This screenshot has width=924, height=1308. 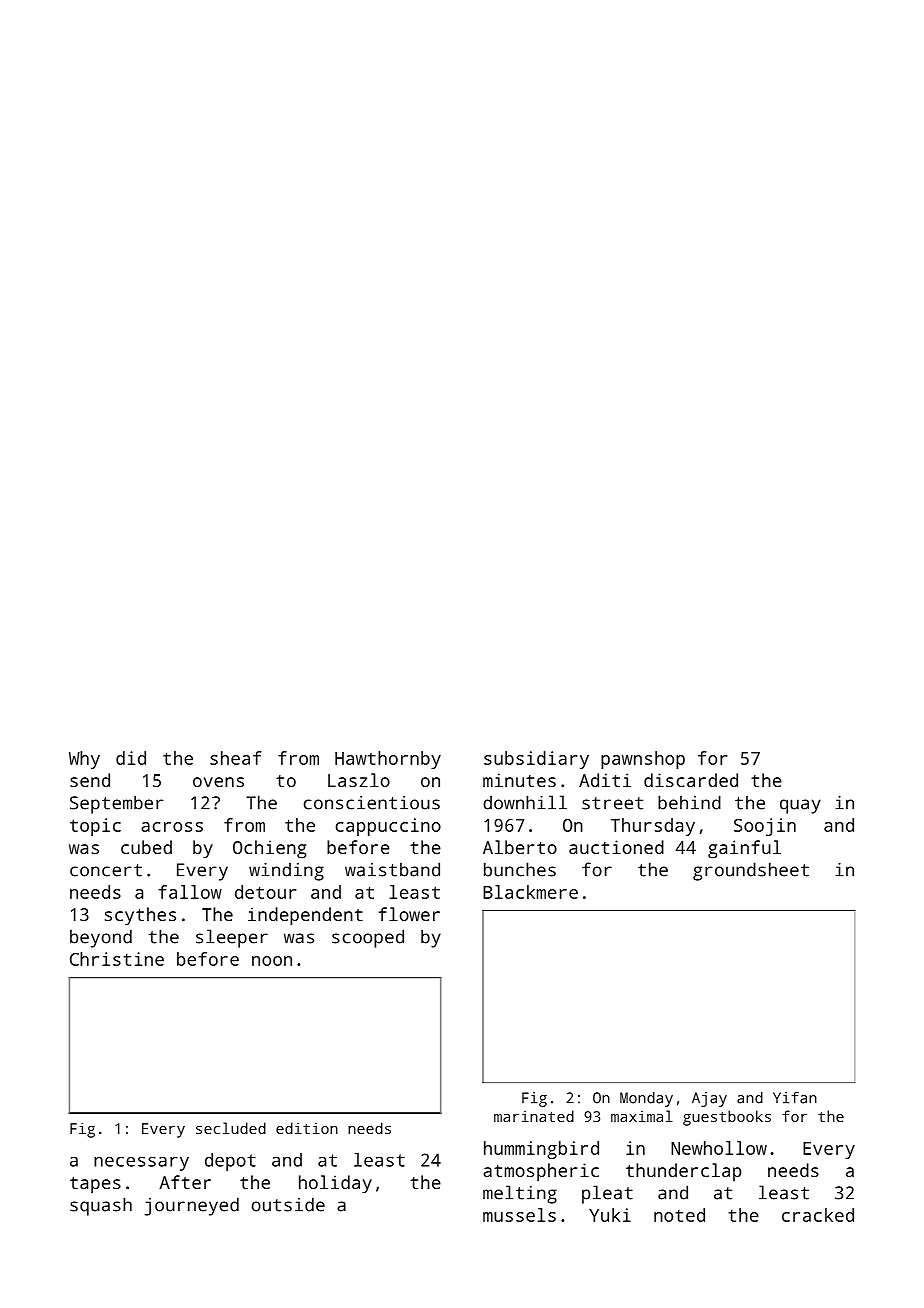 I want to click on squash, so click(x=101, y=1206).
